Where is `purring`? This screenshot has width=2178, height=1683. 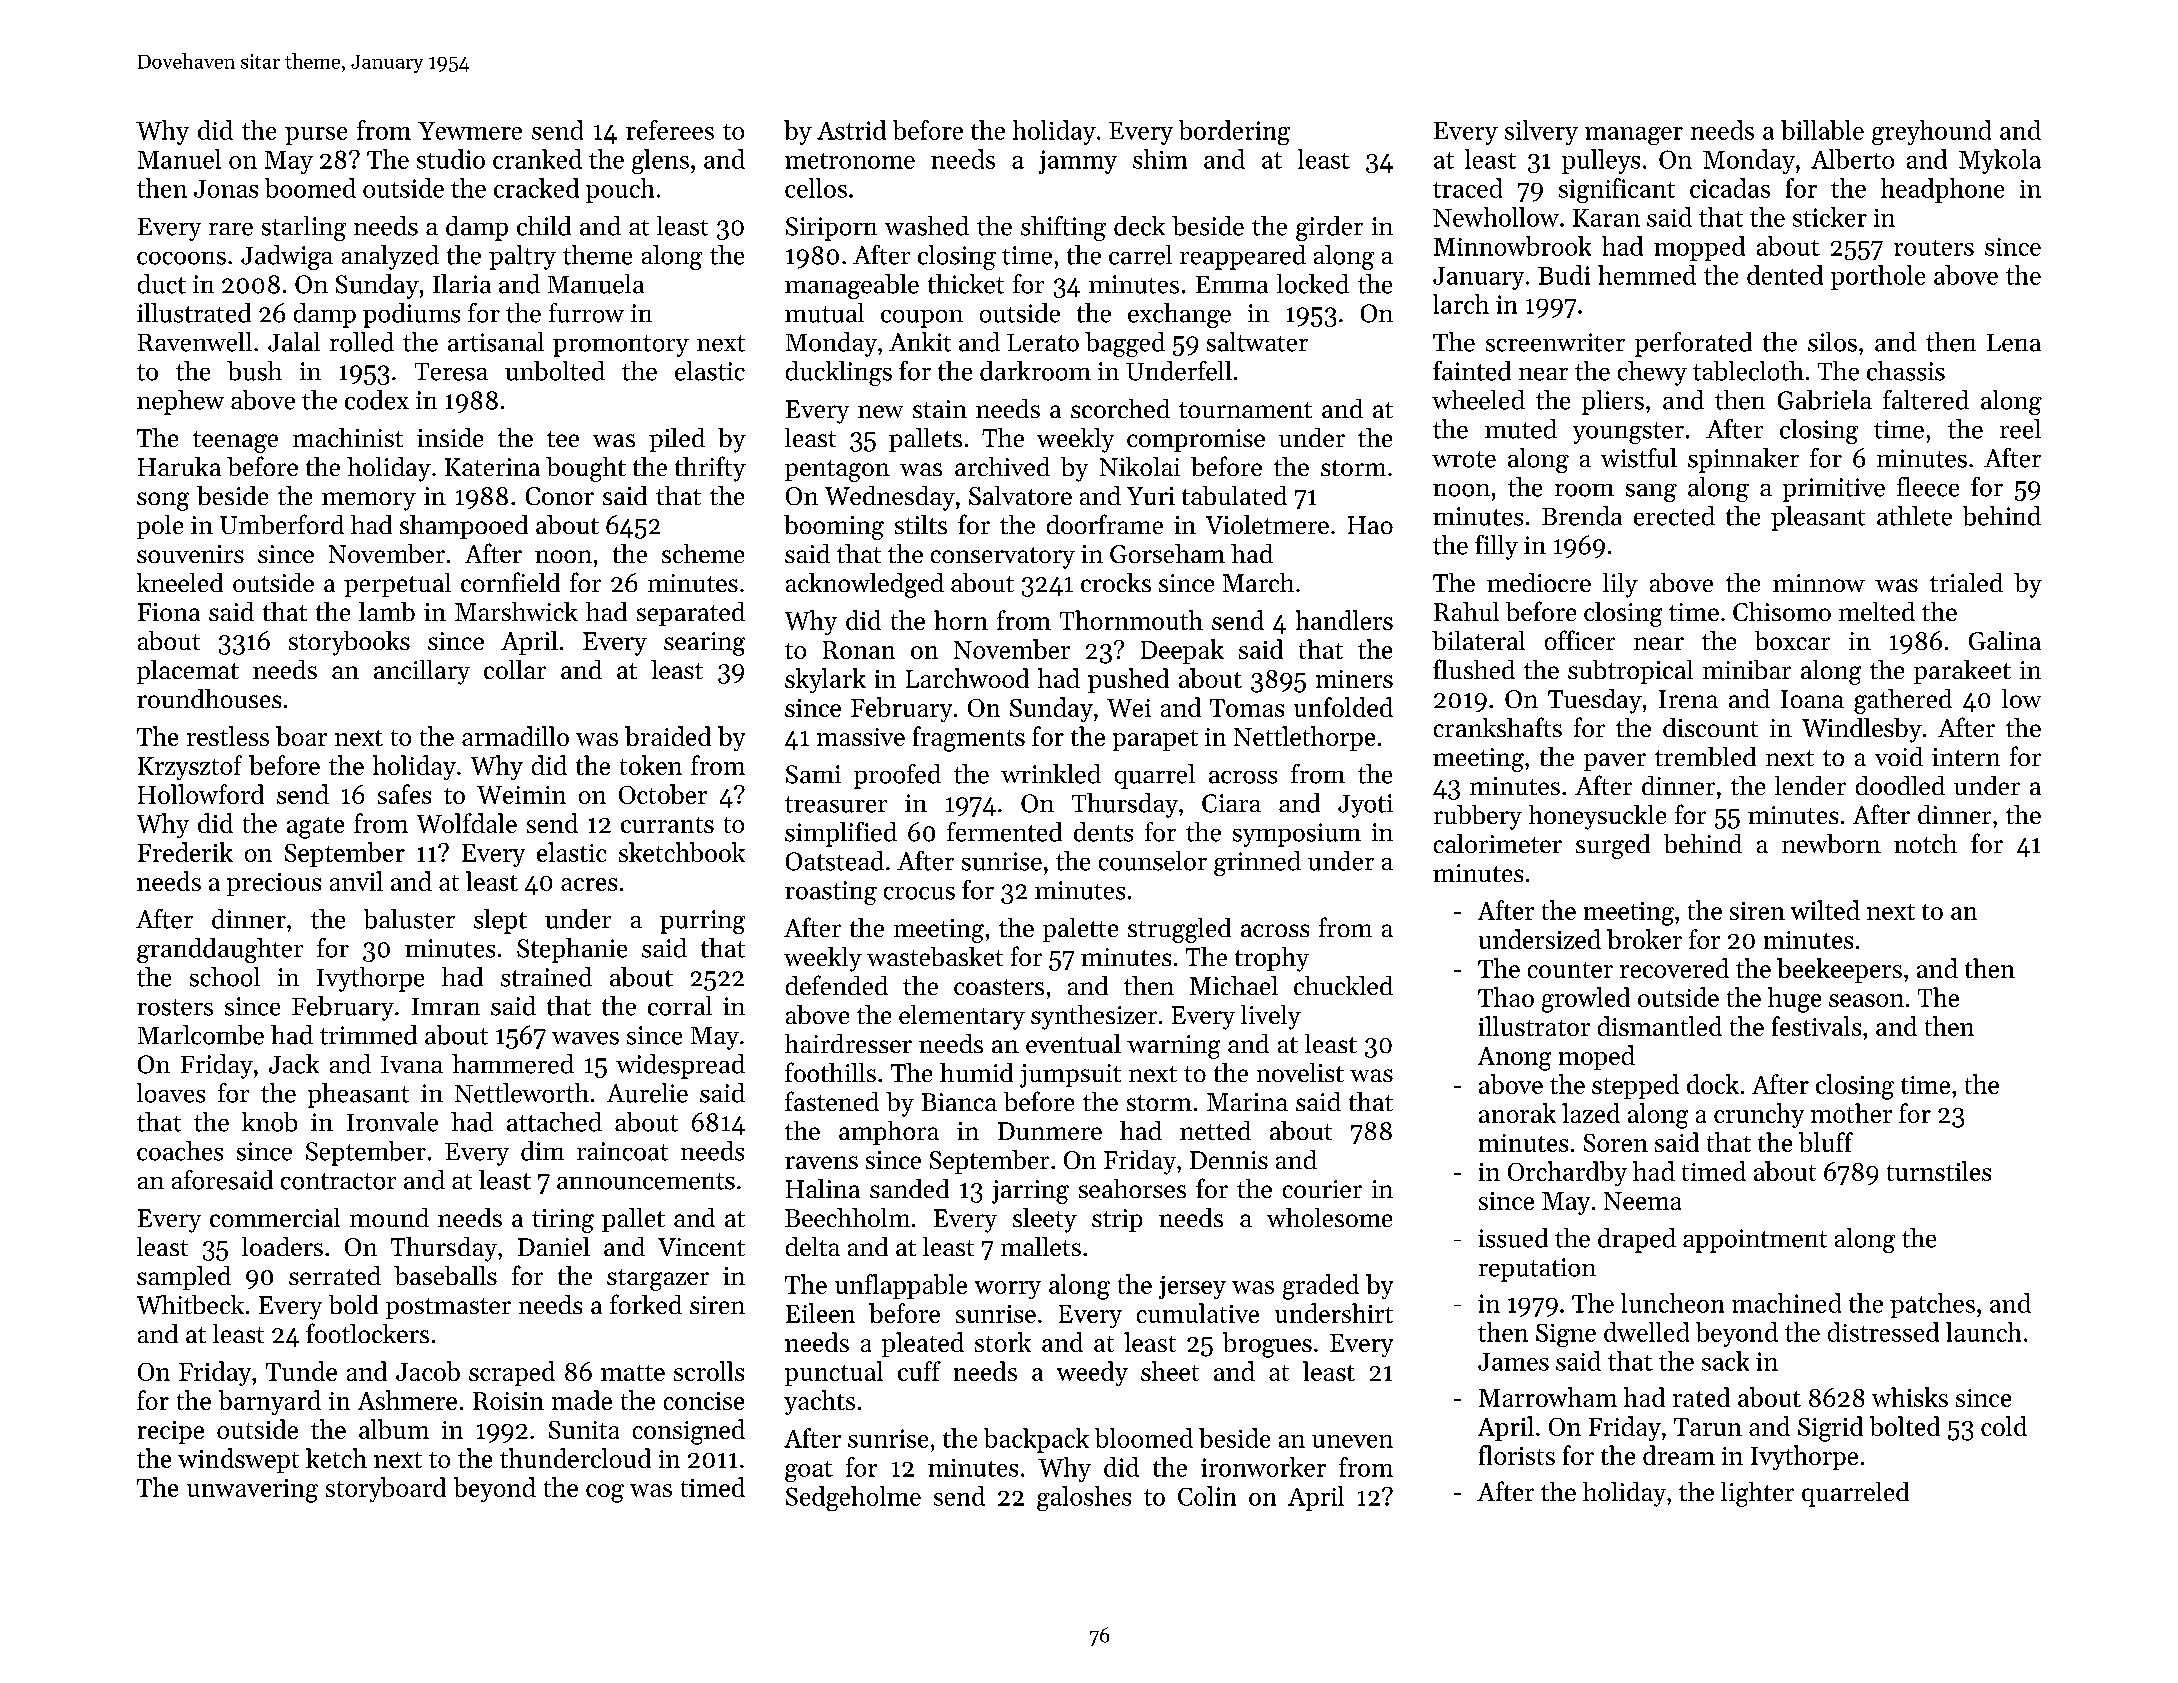 purring is located at coordinates (702, 922).
